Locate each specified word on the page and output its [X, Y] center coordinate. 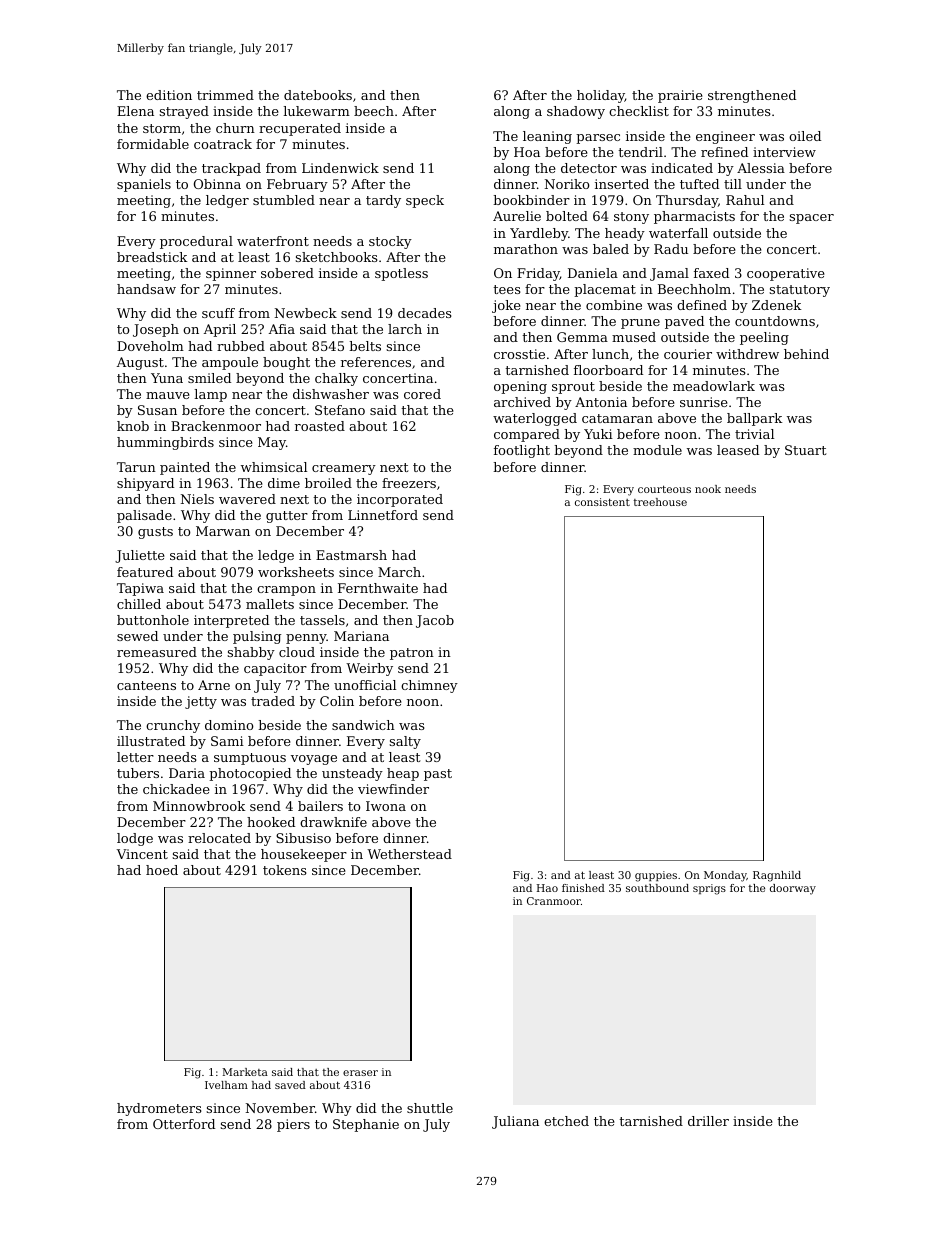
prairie [680, 96]
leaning [547, 137]
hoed [162, 870]
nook [708, 489]
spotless [401, 274]
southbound [657, 888]
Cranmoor [554, 901]
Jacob [435, 621]
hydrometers [159, 1109]
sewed [137, 636]
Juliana [515, 1122]
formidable [153, 144]
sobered [287, 273]
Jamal [669, 274]
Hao [547, 888]
